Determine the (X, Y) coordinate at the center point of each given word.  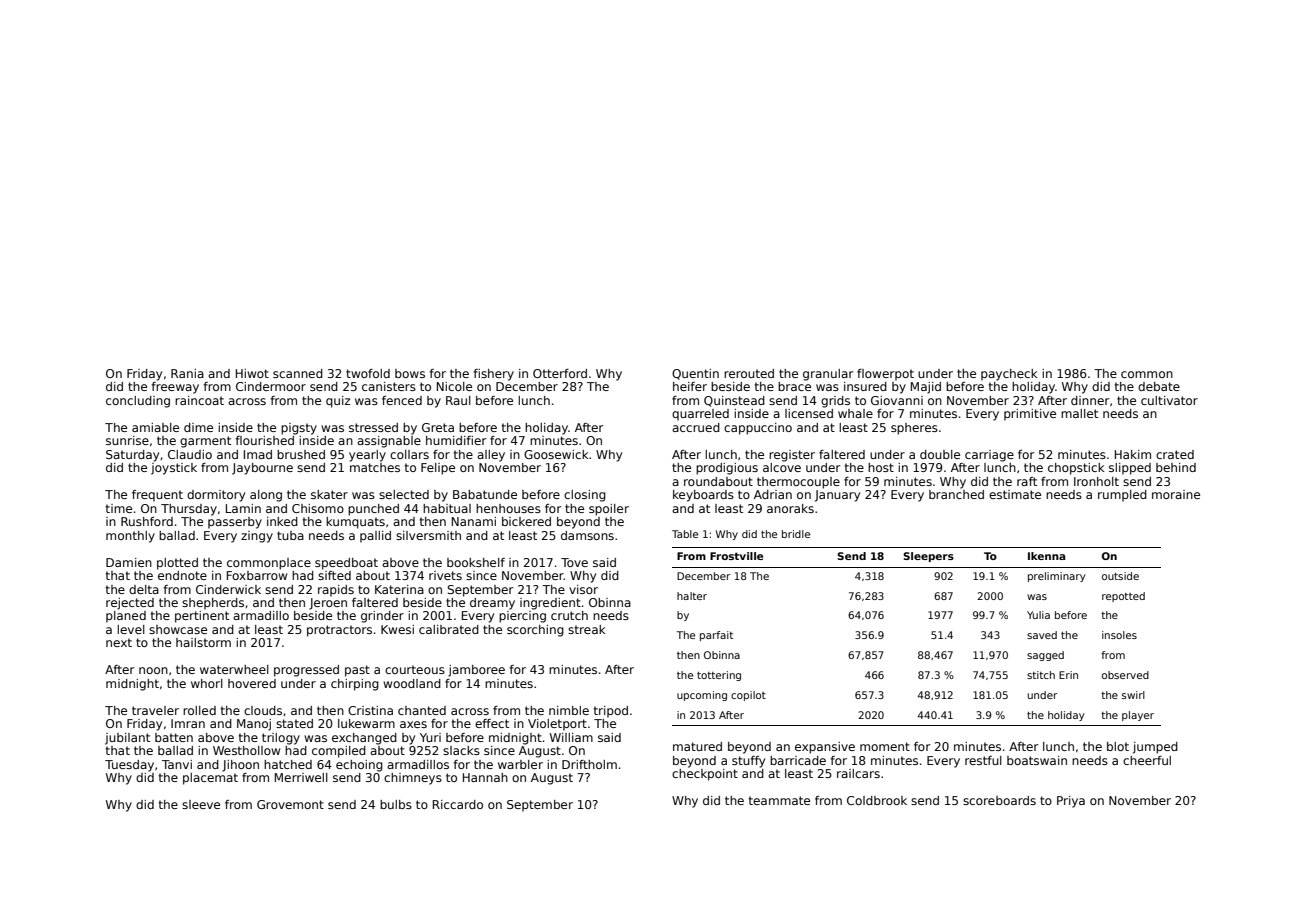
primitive (1030, 415)
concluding (138, 402)
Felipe (438, 469)
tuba (290, 535)
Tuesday (129, 766)
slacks (461, 750)
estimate (1015, 494)
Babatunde (485, 494)
